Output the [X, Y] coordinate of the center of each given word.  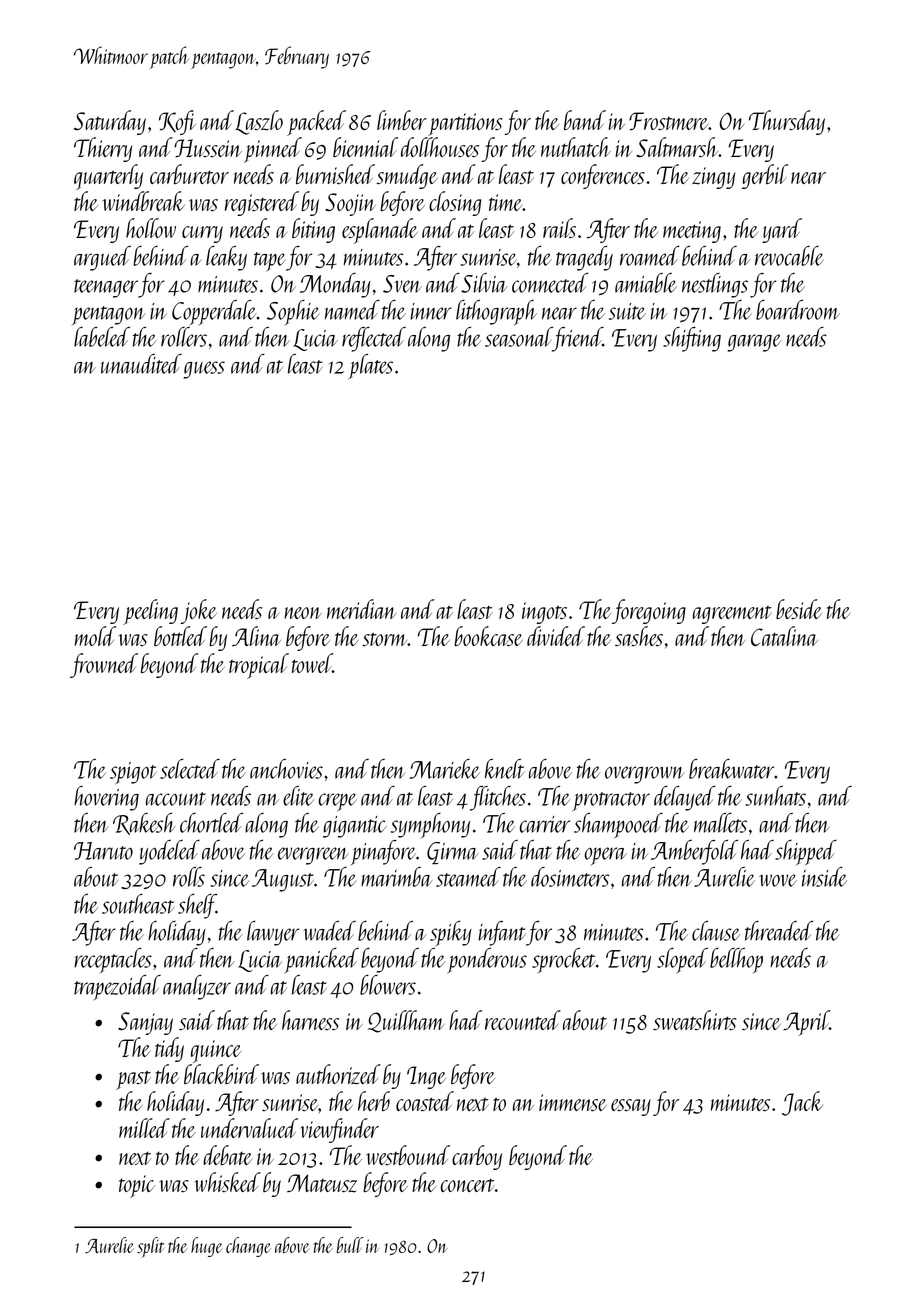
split [150, 1247]
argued [102, 258]
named [352, 310]
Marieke [444, 769]
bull [350, 1245]
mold [95, 636]
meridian [361, 609]
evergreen [313, 856]
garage [754, 343]
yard [782, 230]
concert [468, 1185]
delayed [685, 798]
